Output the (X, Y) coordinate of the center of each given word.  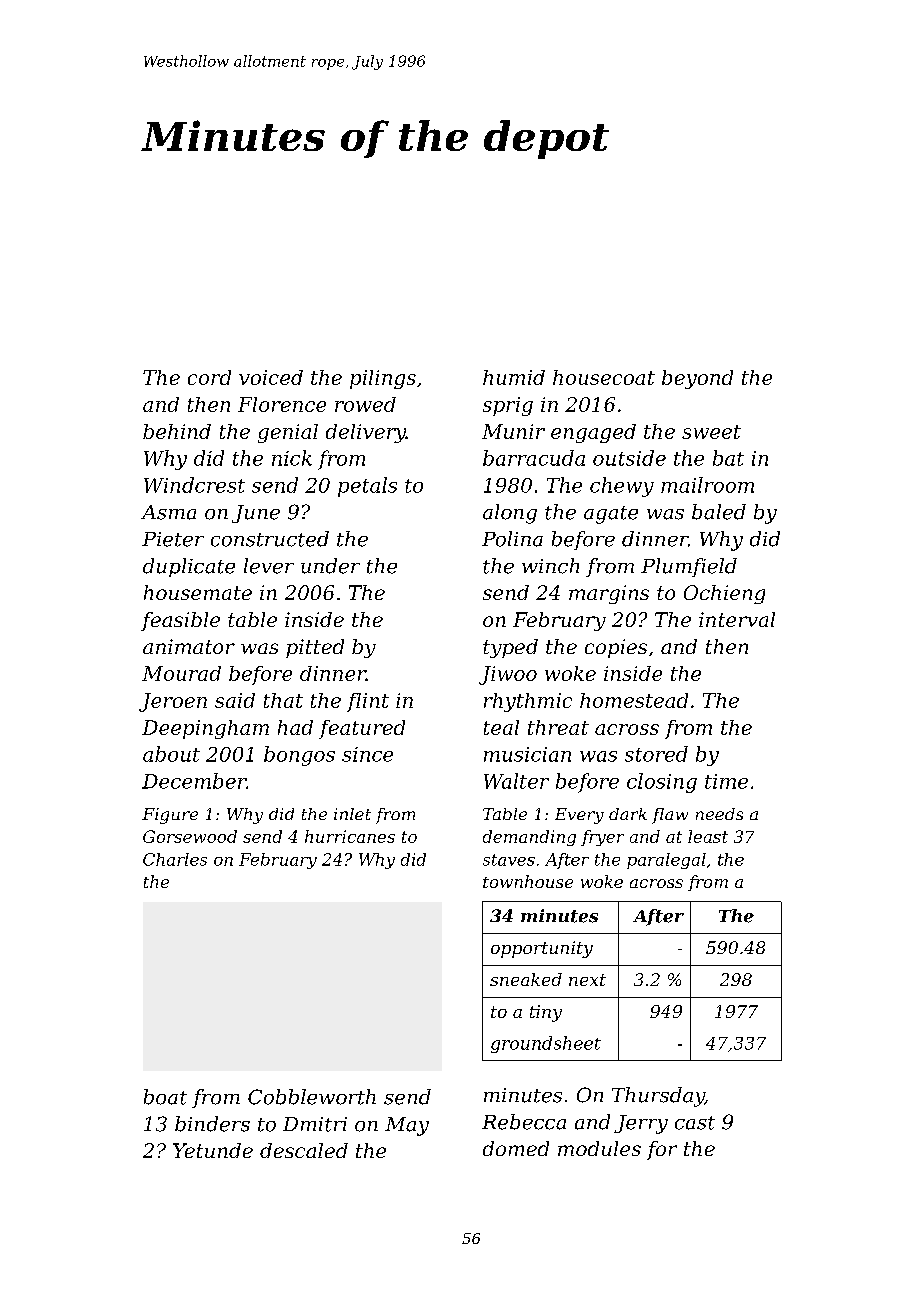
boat (165, 1097)
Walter (516, 781)
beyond (697, 379)
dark (628, 814)
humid (514, 377)
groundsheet (546, 1044)
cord (209, 377)
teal (501, 727)
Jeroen (173, 702)
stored (656, 754)
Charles (175, 859)
